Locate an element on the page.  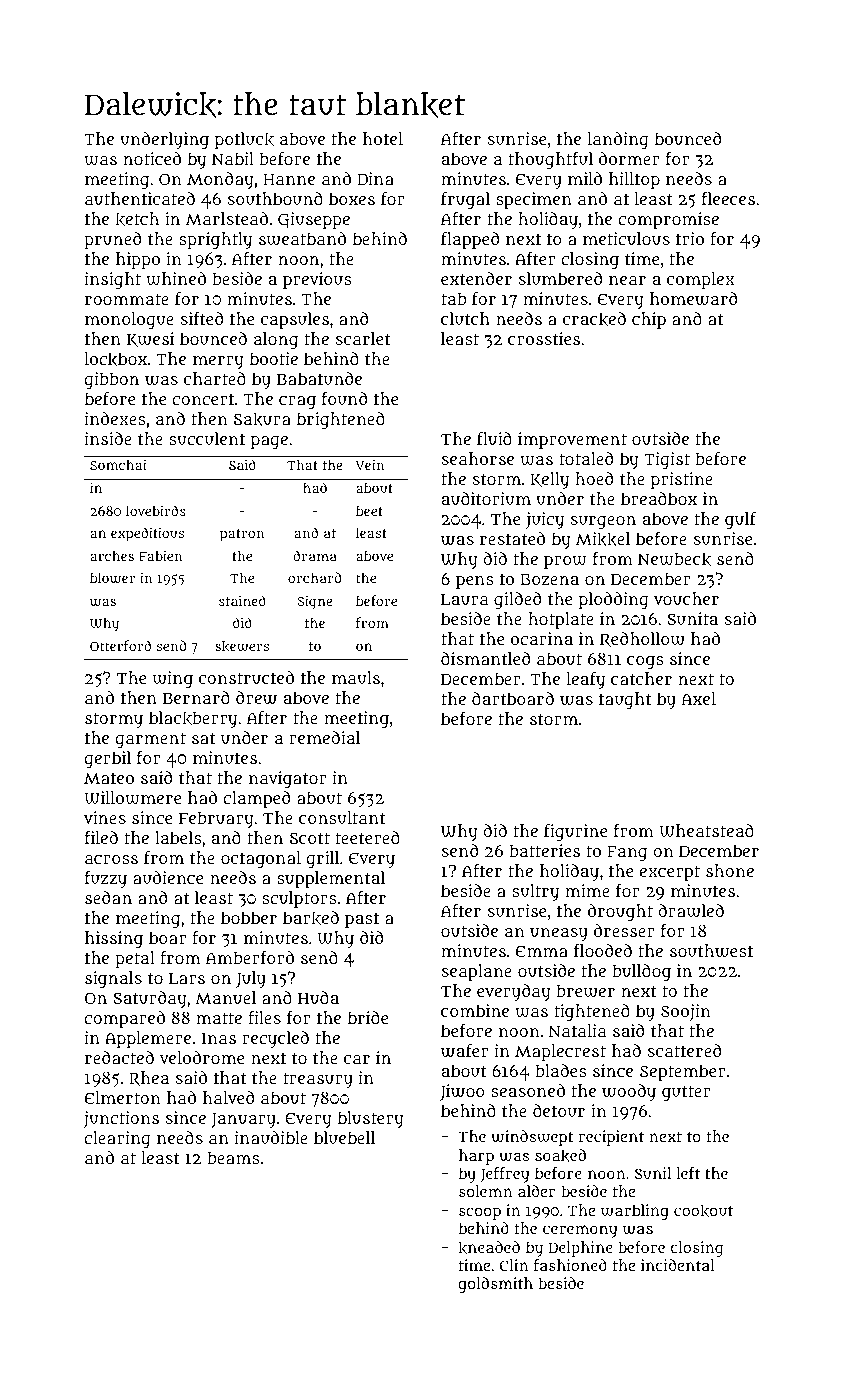
thoughtful is located at coordinates (550, 160).
